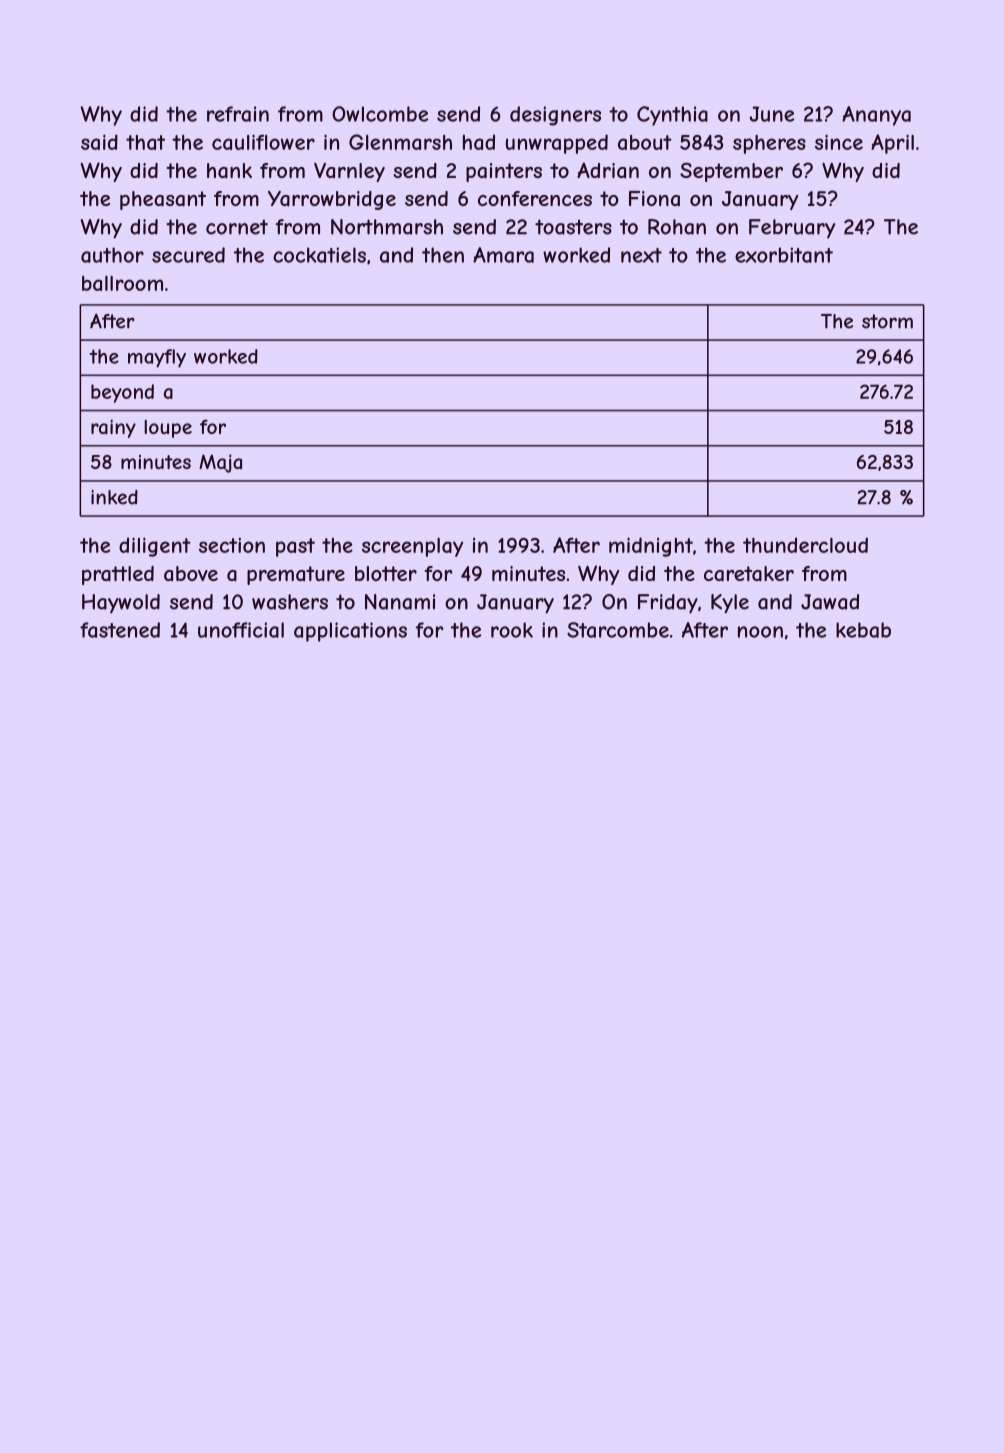 The image size is (1004, 1453). What do you see at coordinates (535, 198) in the screenshot?
I see `conferences` at bounding box center [535, 198].
